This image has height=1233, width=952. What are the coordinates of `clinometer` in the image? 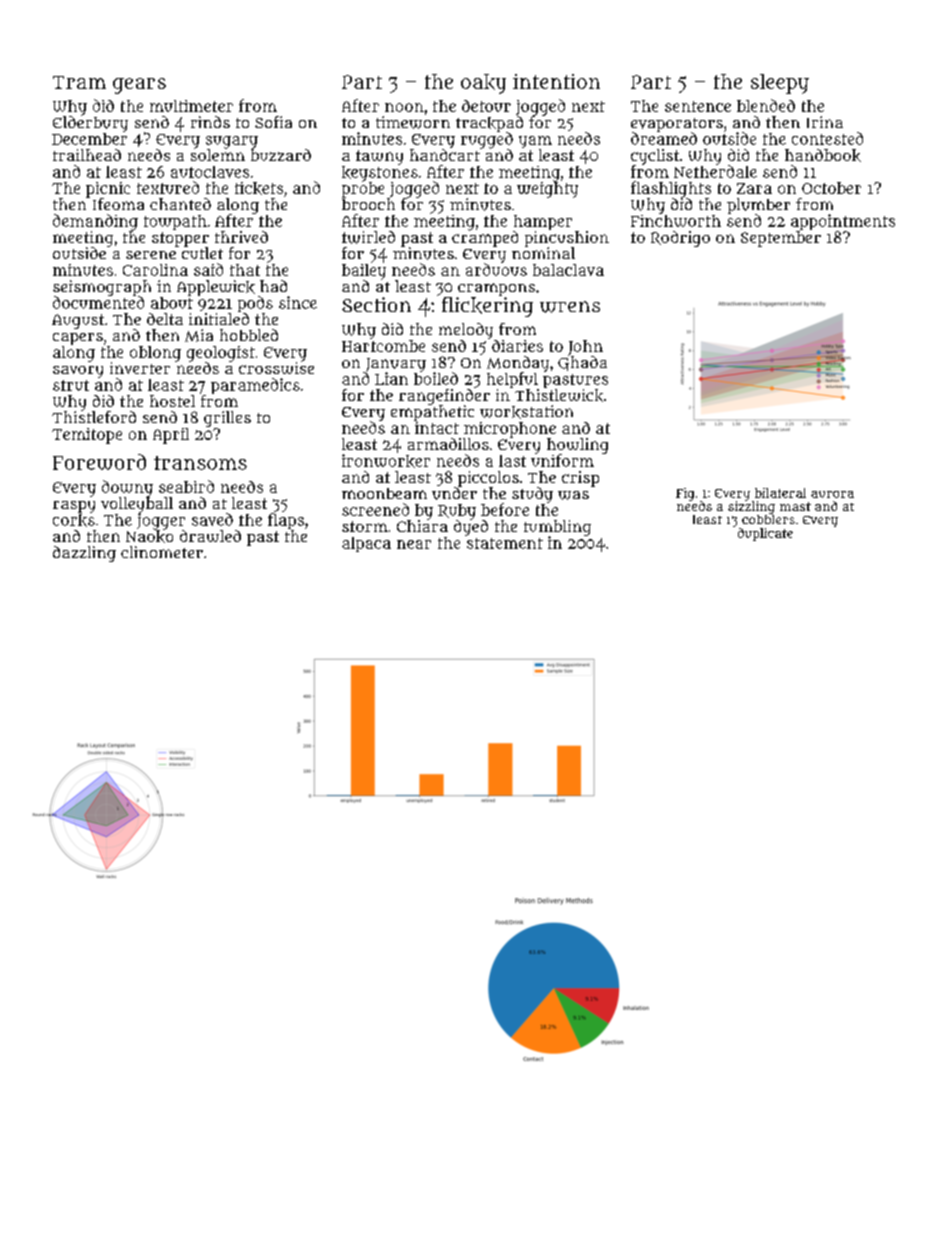 It's located at (162, 552).
